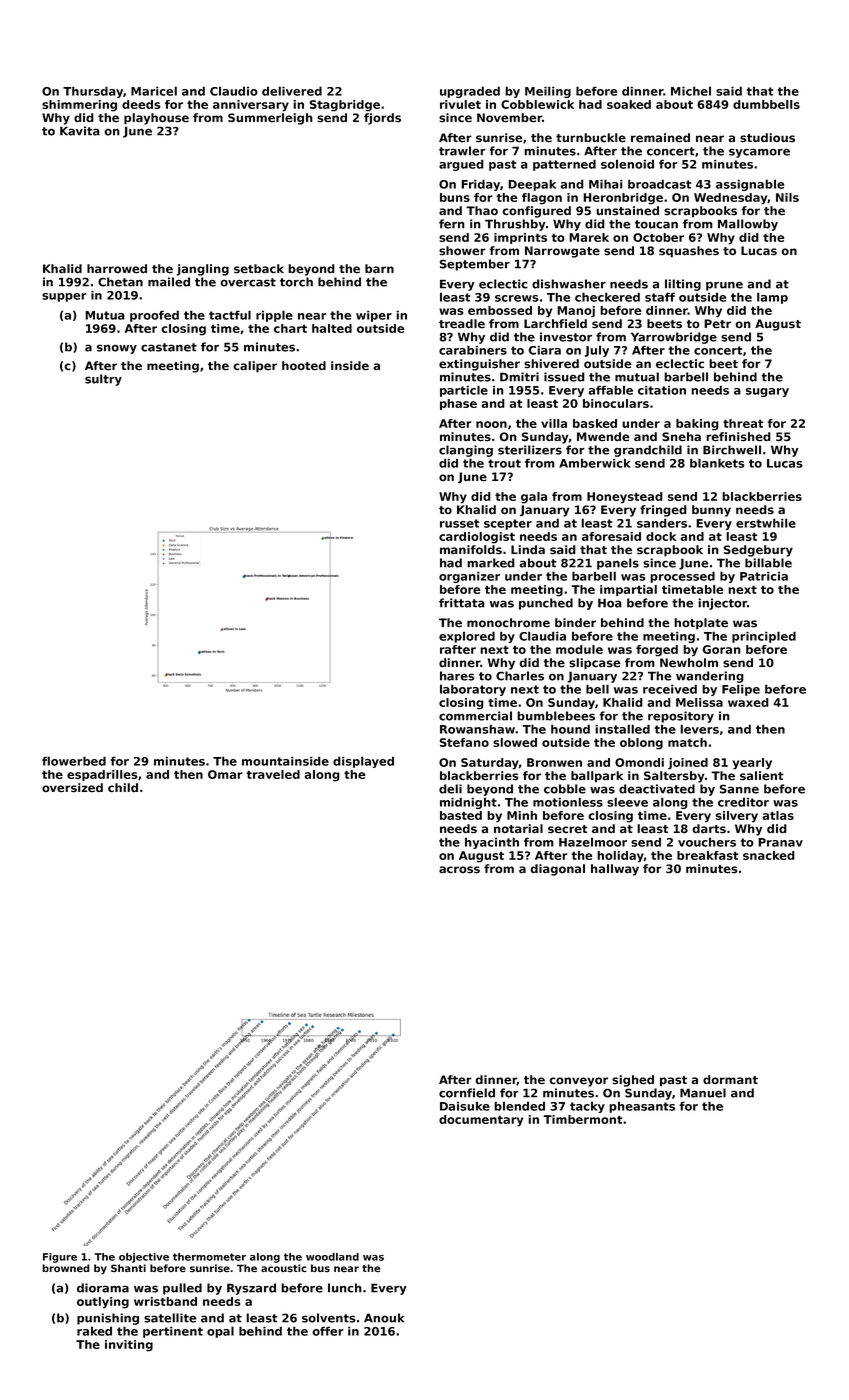  What do you see at coordinates (589, 237) in the screenshot?
I see `Marek` at bounding box center [589, 237].
